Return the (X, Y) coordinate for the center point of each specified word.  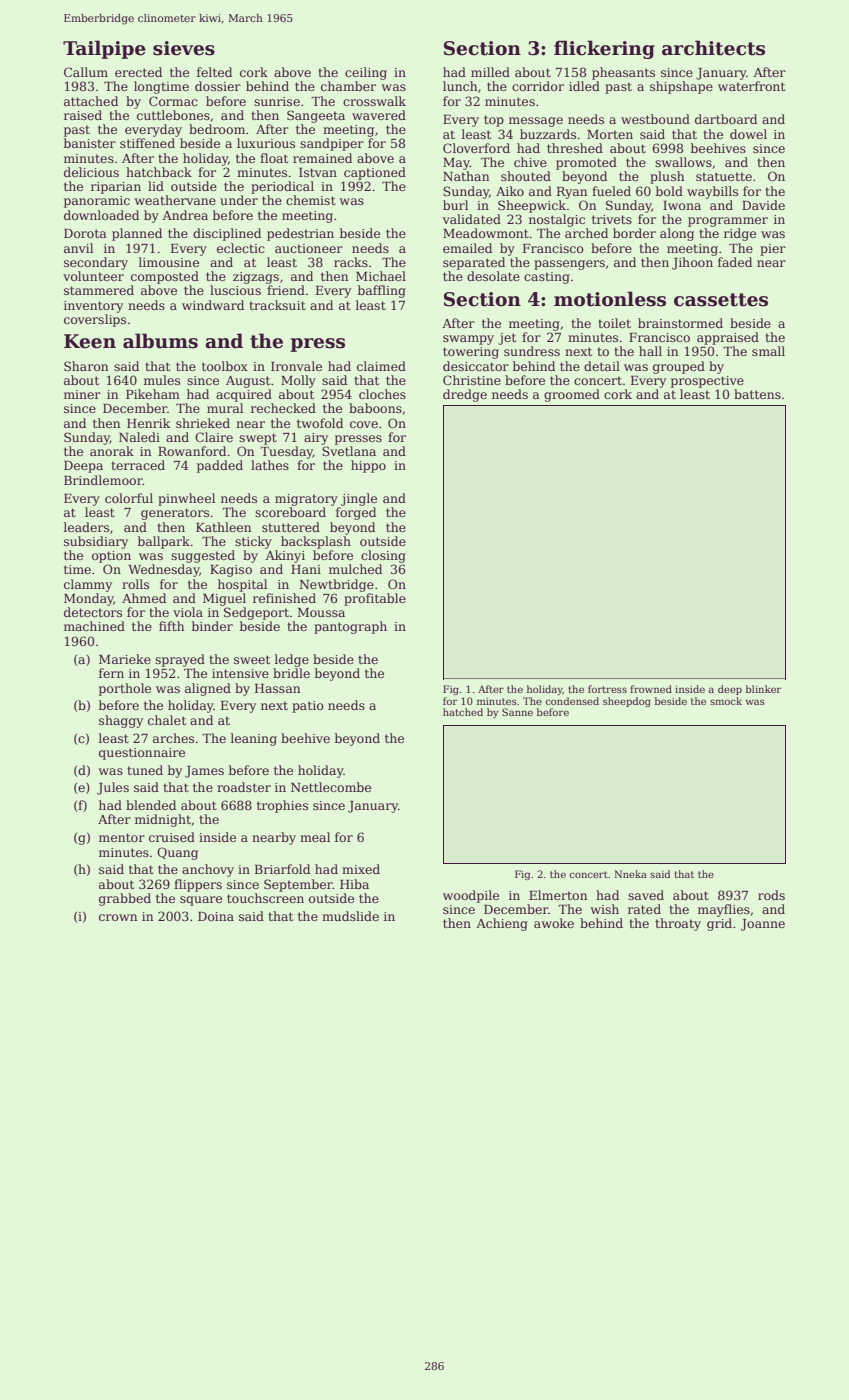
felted (214, 72)
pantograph (350, 627)
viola (188, 612)
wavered (379, 115)
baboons (375, 408)
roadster (244, 787)
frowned (651, 689)
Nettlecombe (331, 787)
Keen (90, 341)
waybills (712, 192)
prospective (707, 382)
